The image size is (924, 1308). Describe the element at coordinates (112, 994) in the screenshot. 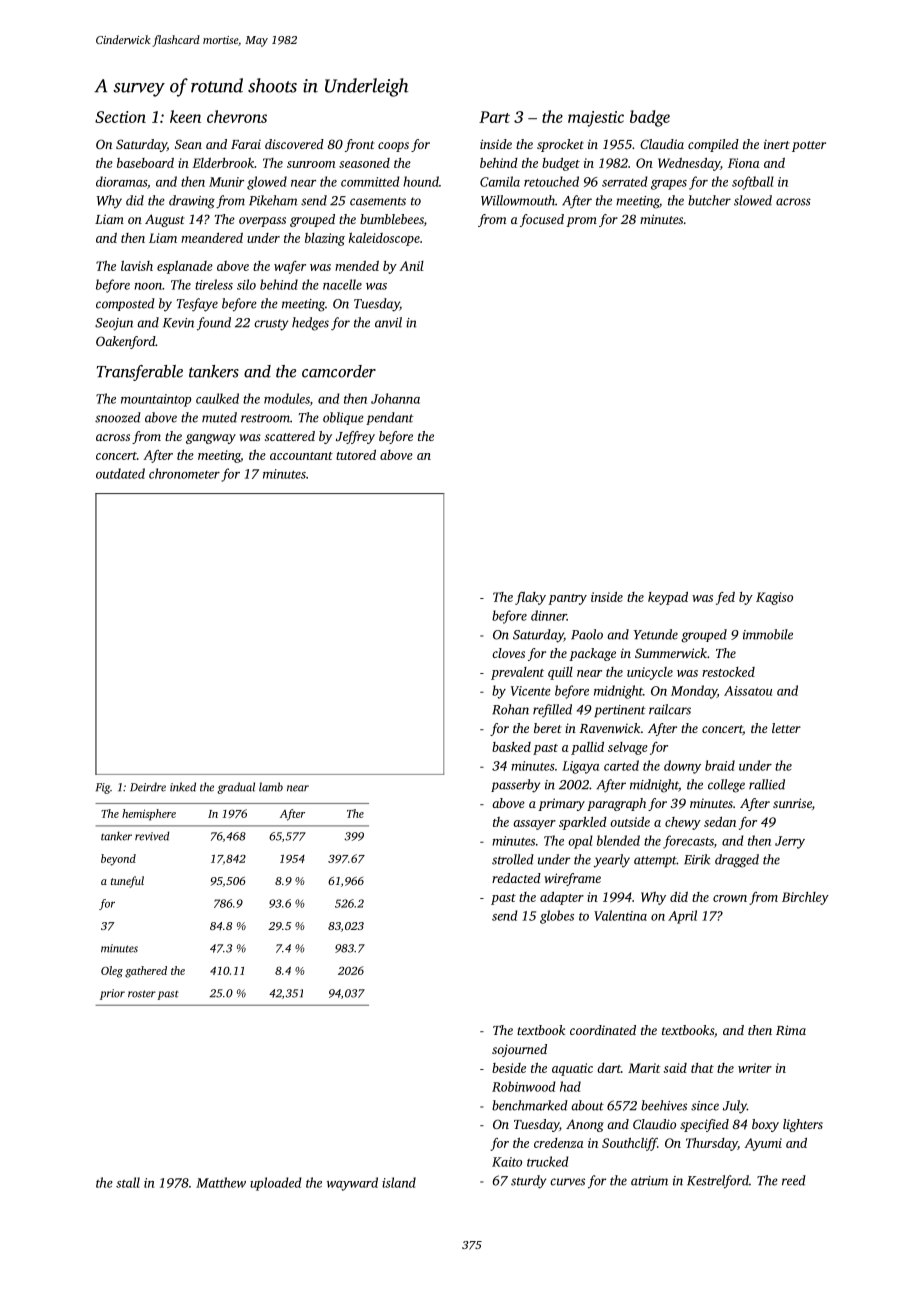

I see `prior` at that location.
